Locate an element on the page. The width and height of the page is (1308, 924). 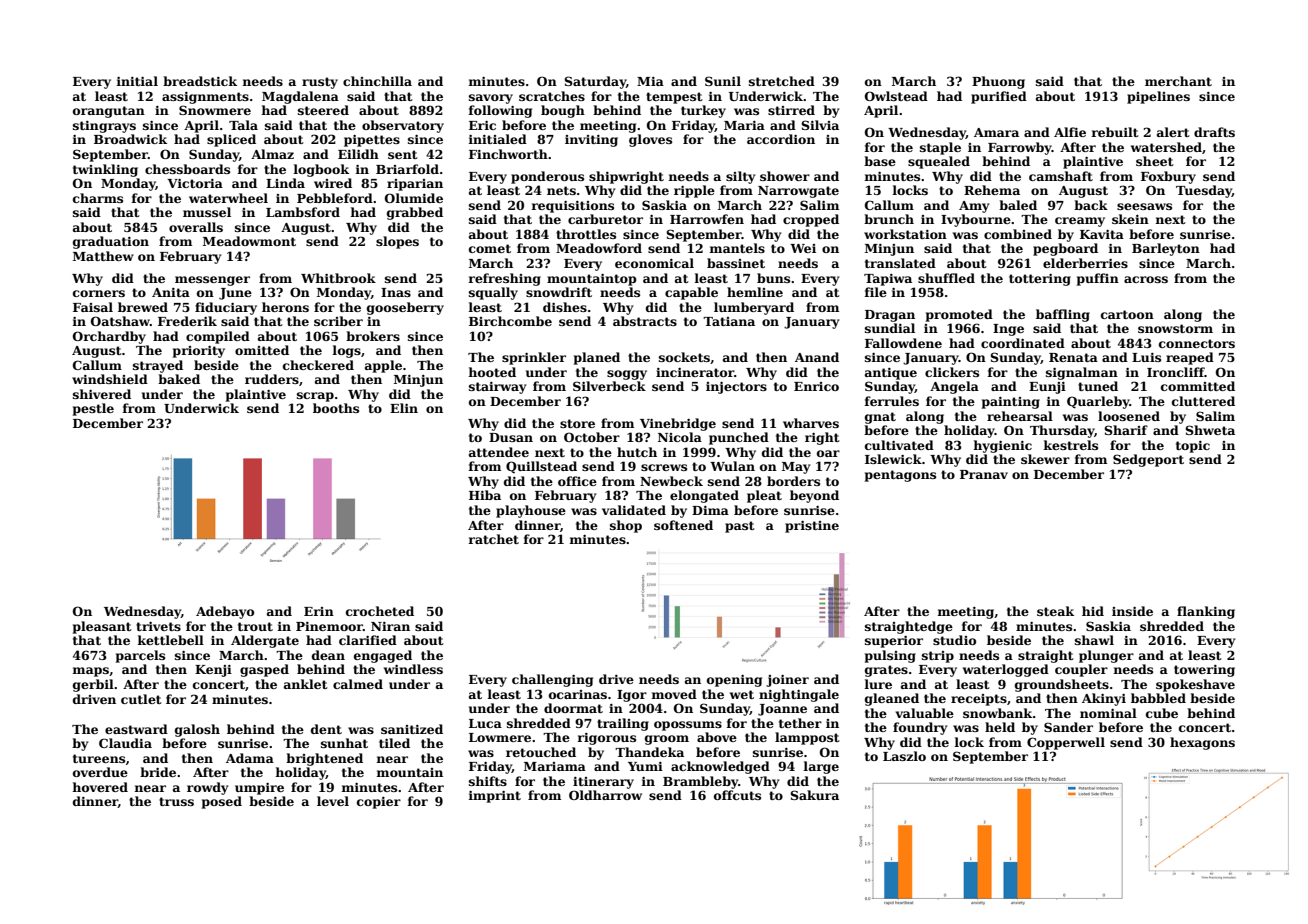
challenging is located at coordinates (552, 680).
